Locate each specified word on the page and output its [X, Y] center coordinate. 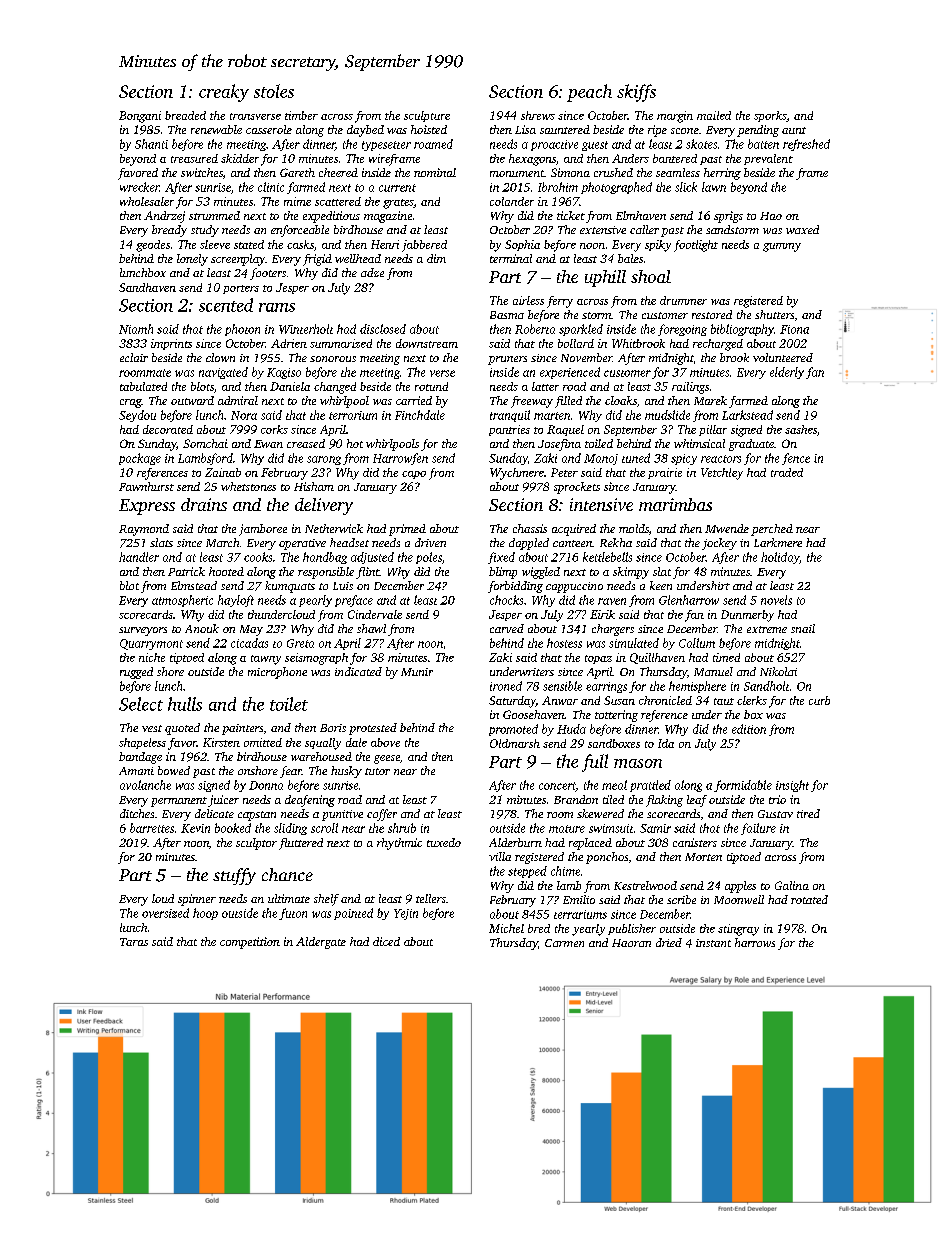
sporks [770, 116]
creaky [224, 93]
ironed [506, 686]
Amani [136, 771]
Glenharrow [689, 600]
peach [589, 93]
